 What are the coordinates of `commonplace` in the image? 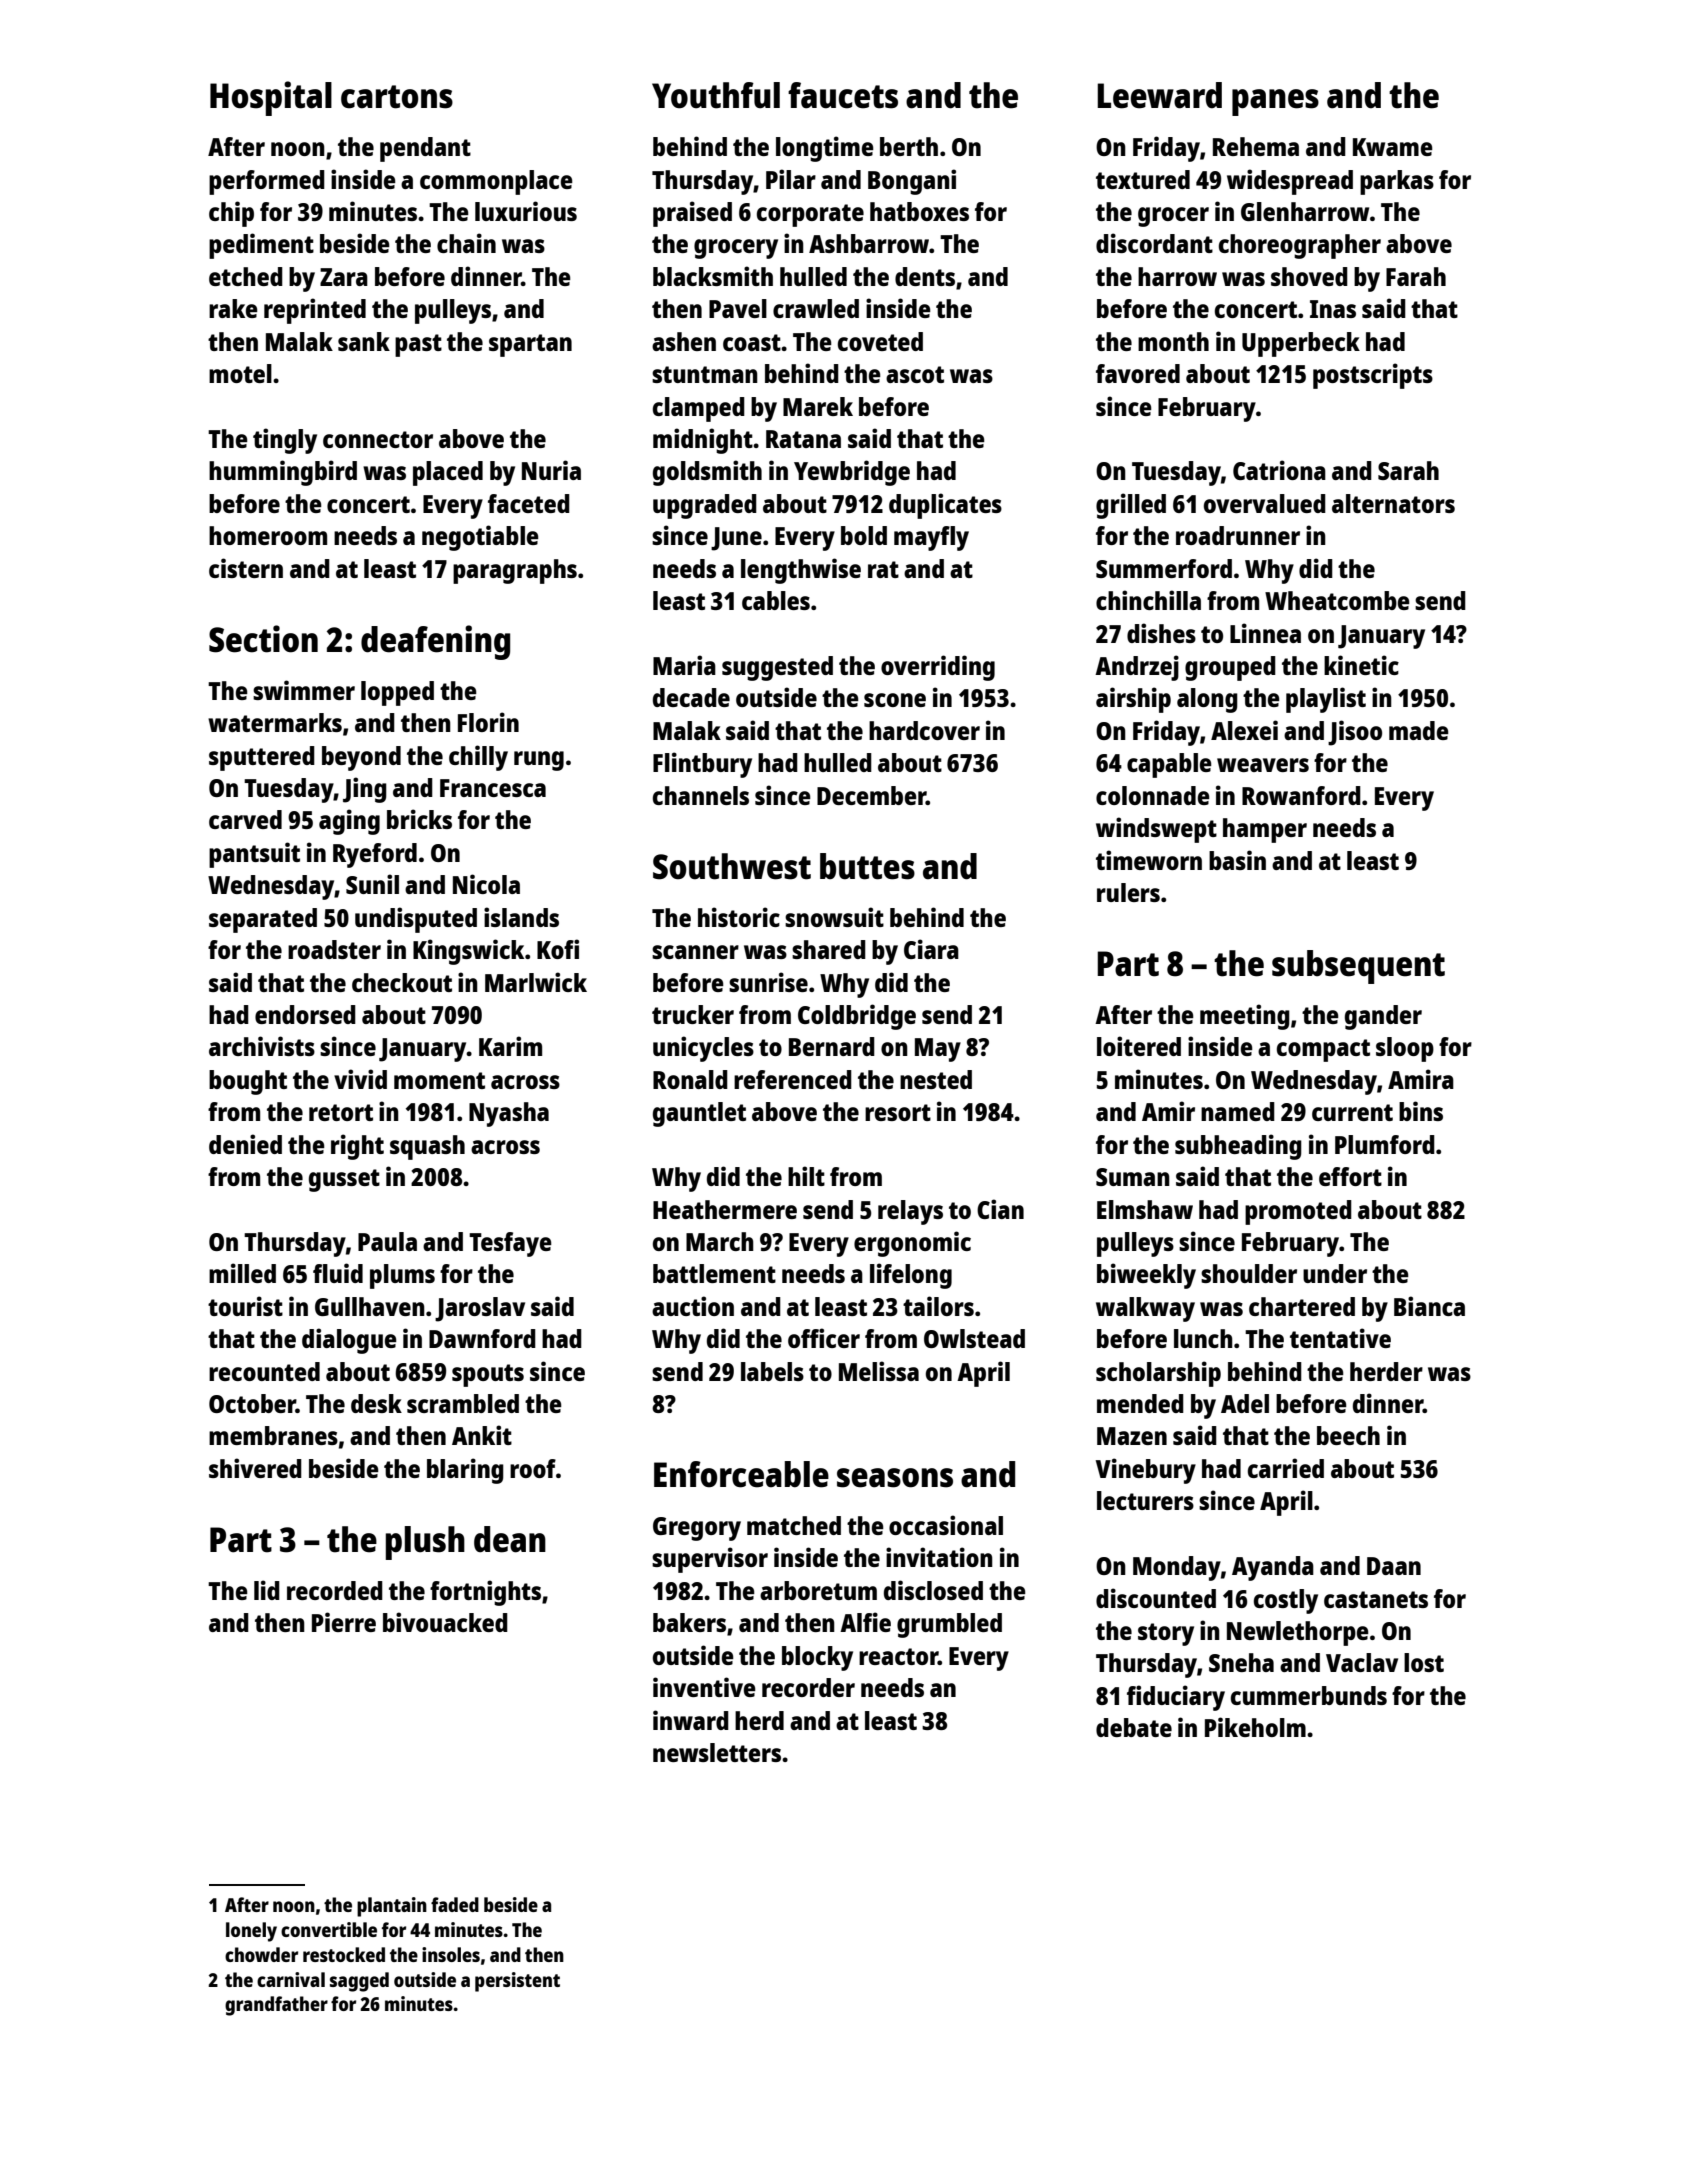 It's located at (496, 182).
